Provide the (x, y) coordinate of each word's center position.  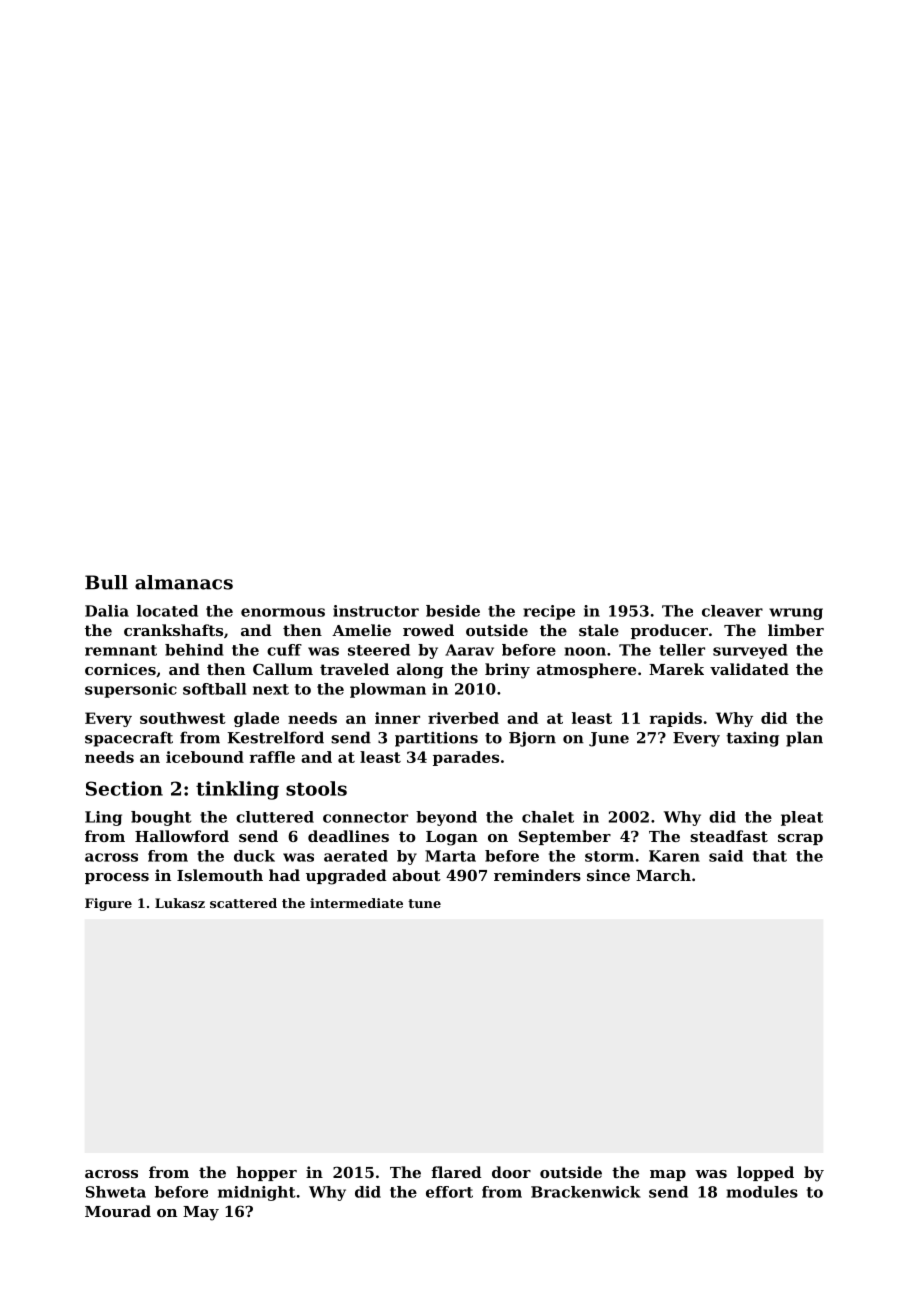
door (511, 1172)
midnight (256, 1193)
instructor (376, 611)
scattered (243, 903)
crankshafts (173, 630)
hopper (267, 1173)
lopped (765, 1173)
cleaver (732, 611)
